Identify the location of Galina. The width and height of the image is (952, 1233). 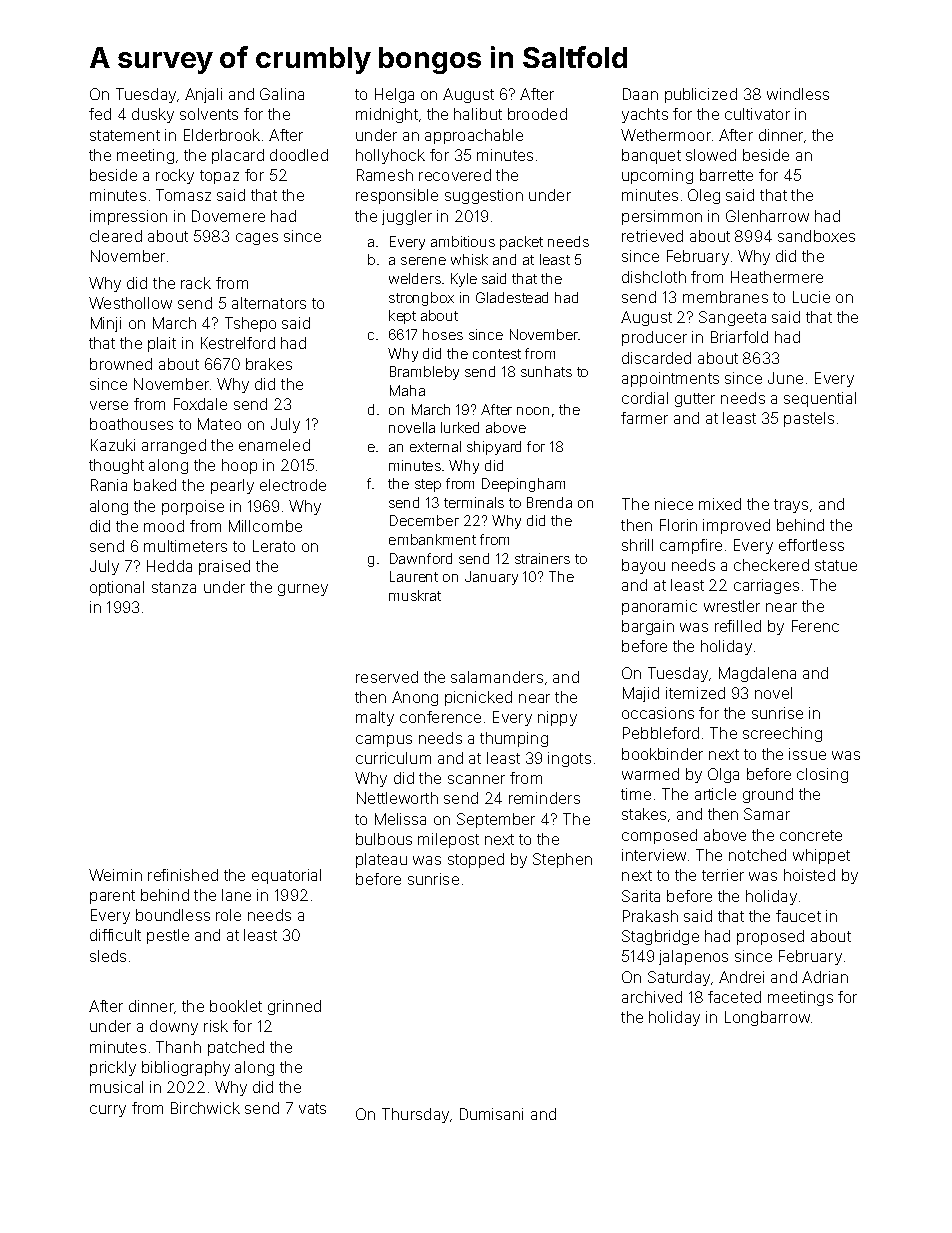
(282, 94).
